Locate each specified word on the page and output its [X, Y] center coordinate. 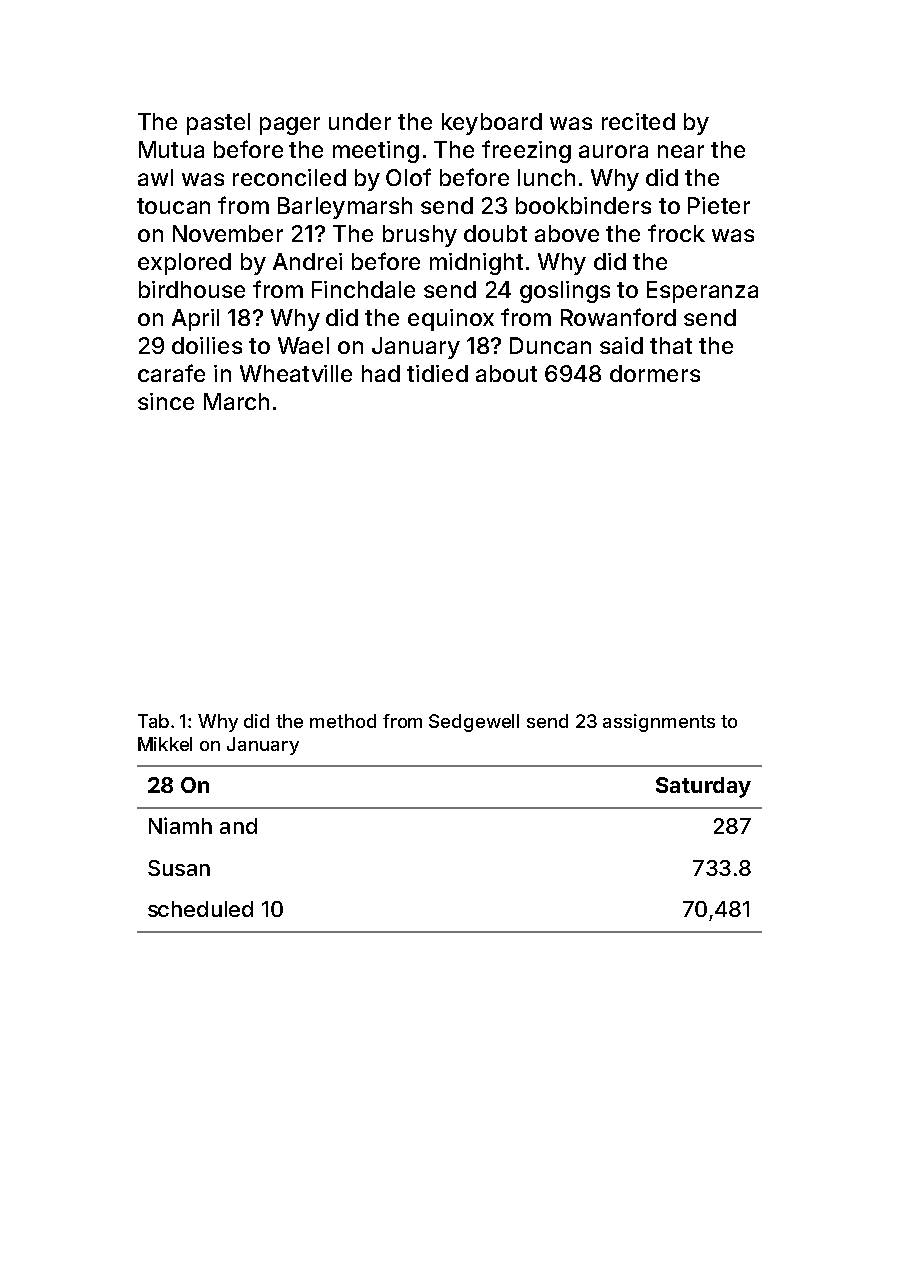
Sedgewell [474, 723]
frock [676, 233]
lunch [546, 177]
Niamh [180, 825]
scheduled [200, 909]
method [343, 721]
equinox [451, 320]
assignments [659, 723]
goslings [565, 292]
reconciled [289, 177]
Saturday [703, 787]
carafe [171, 373]
